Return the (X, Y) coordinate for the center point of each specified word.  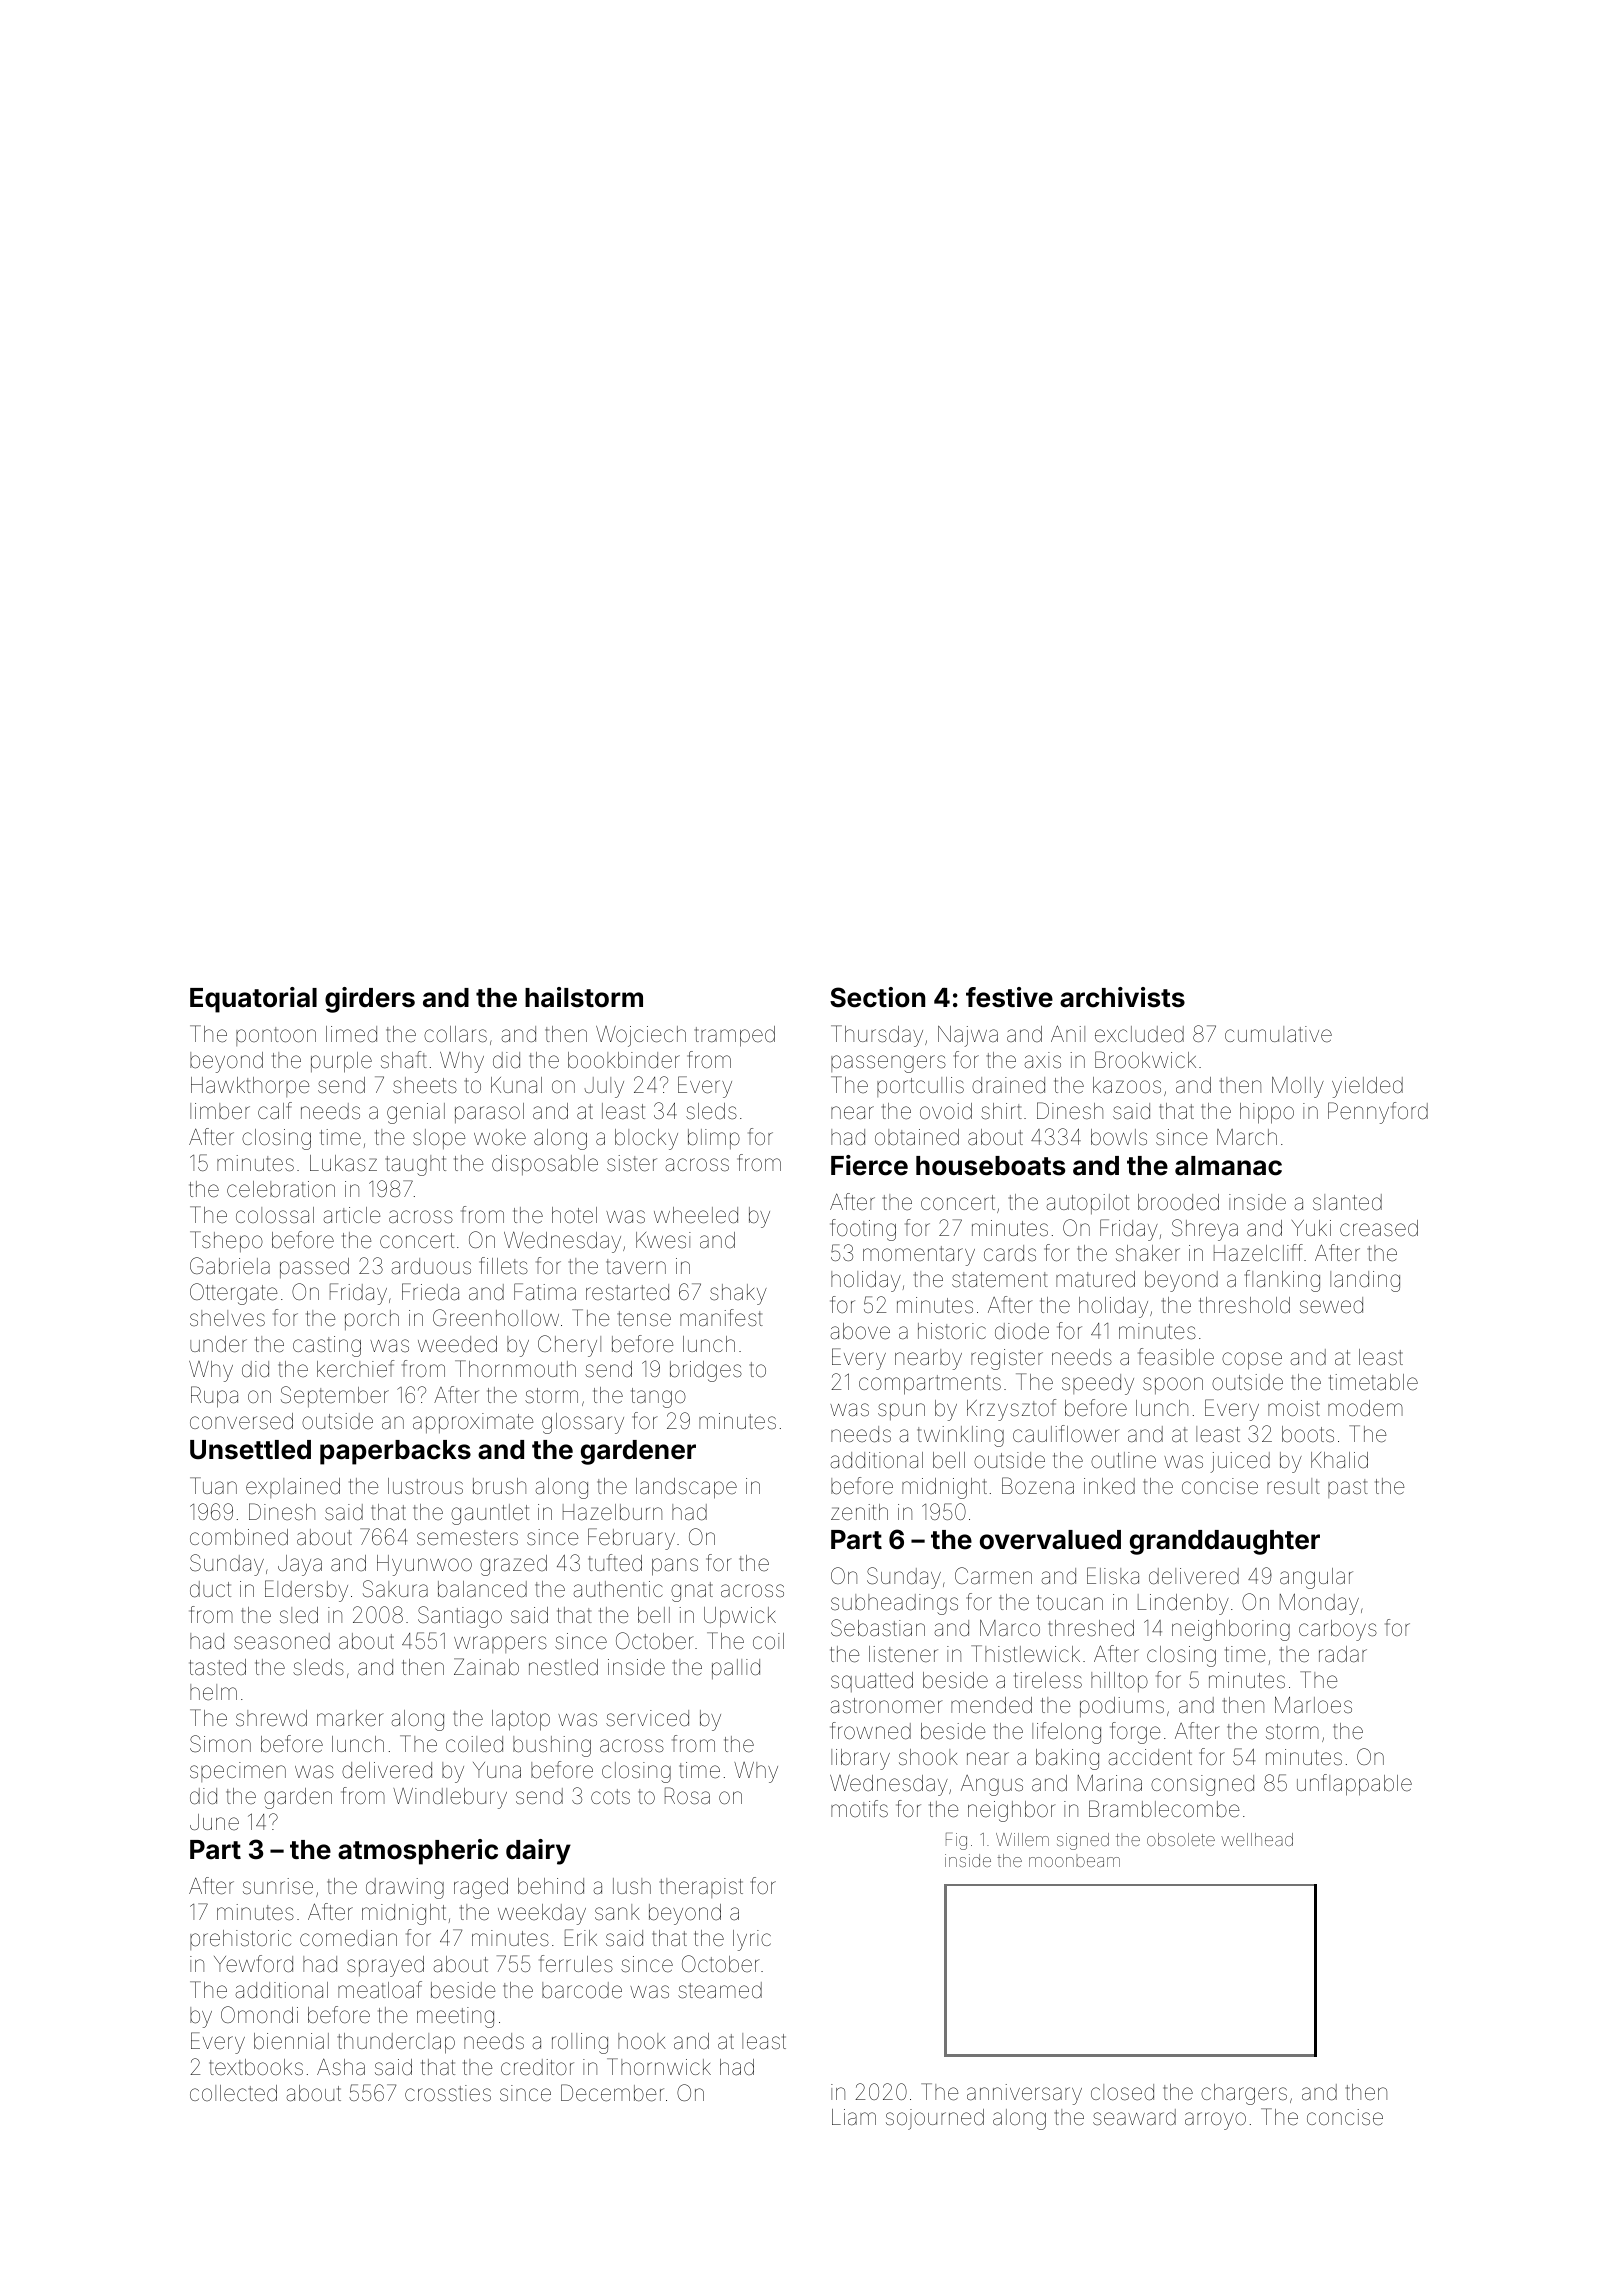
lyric (752, 1940)
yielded (1367, 1087)
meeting (455, 2017)
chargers (1244, 2094)
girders (370, 1000)
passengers (888, 1064)
